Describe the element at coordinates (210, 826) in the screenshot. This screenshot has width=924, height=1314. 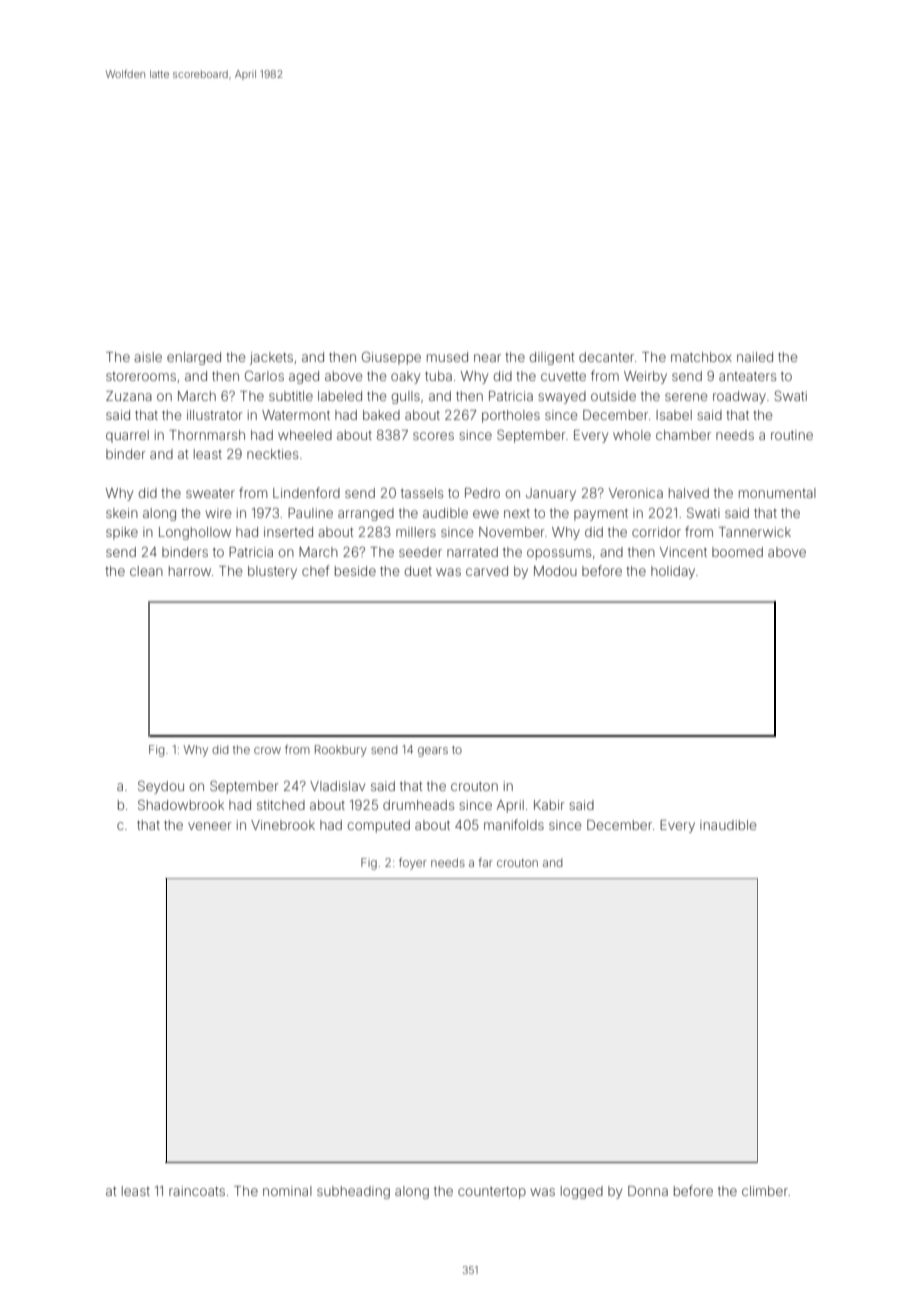
I see `veneer` at that location.
